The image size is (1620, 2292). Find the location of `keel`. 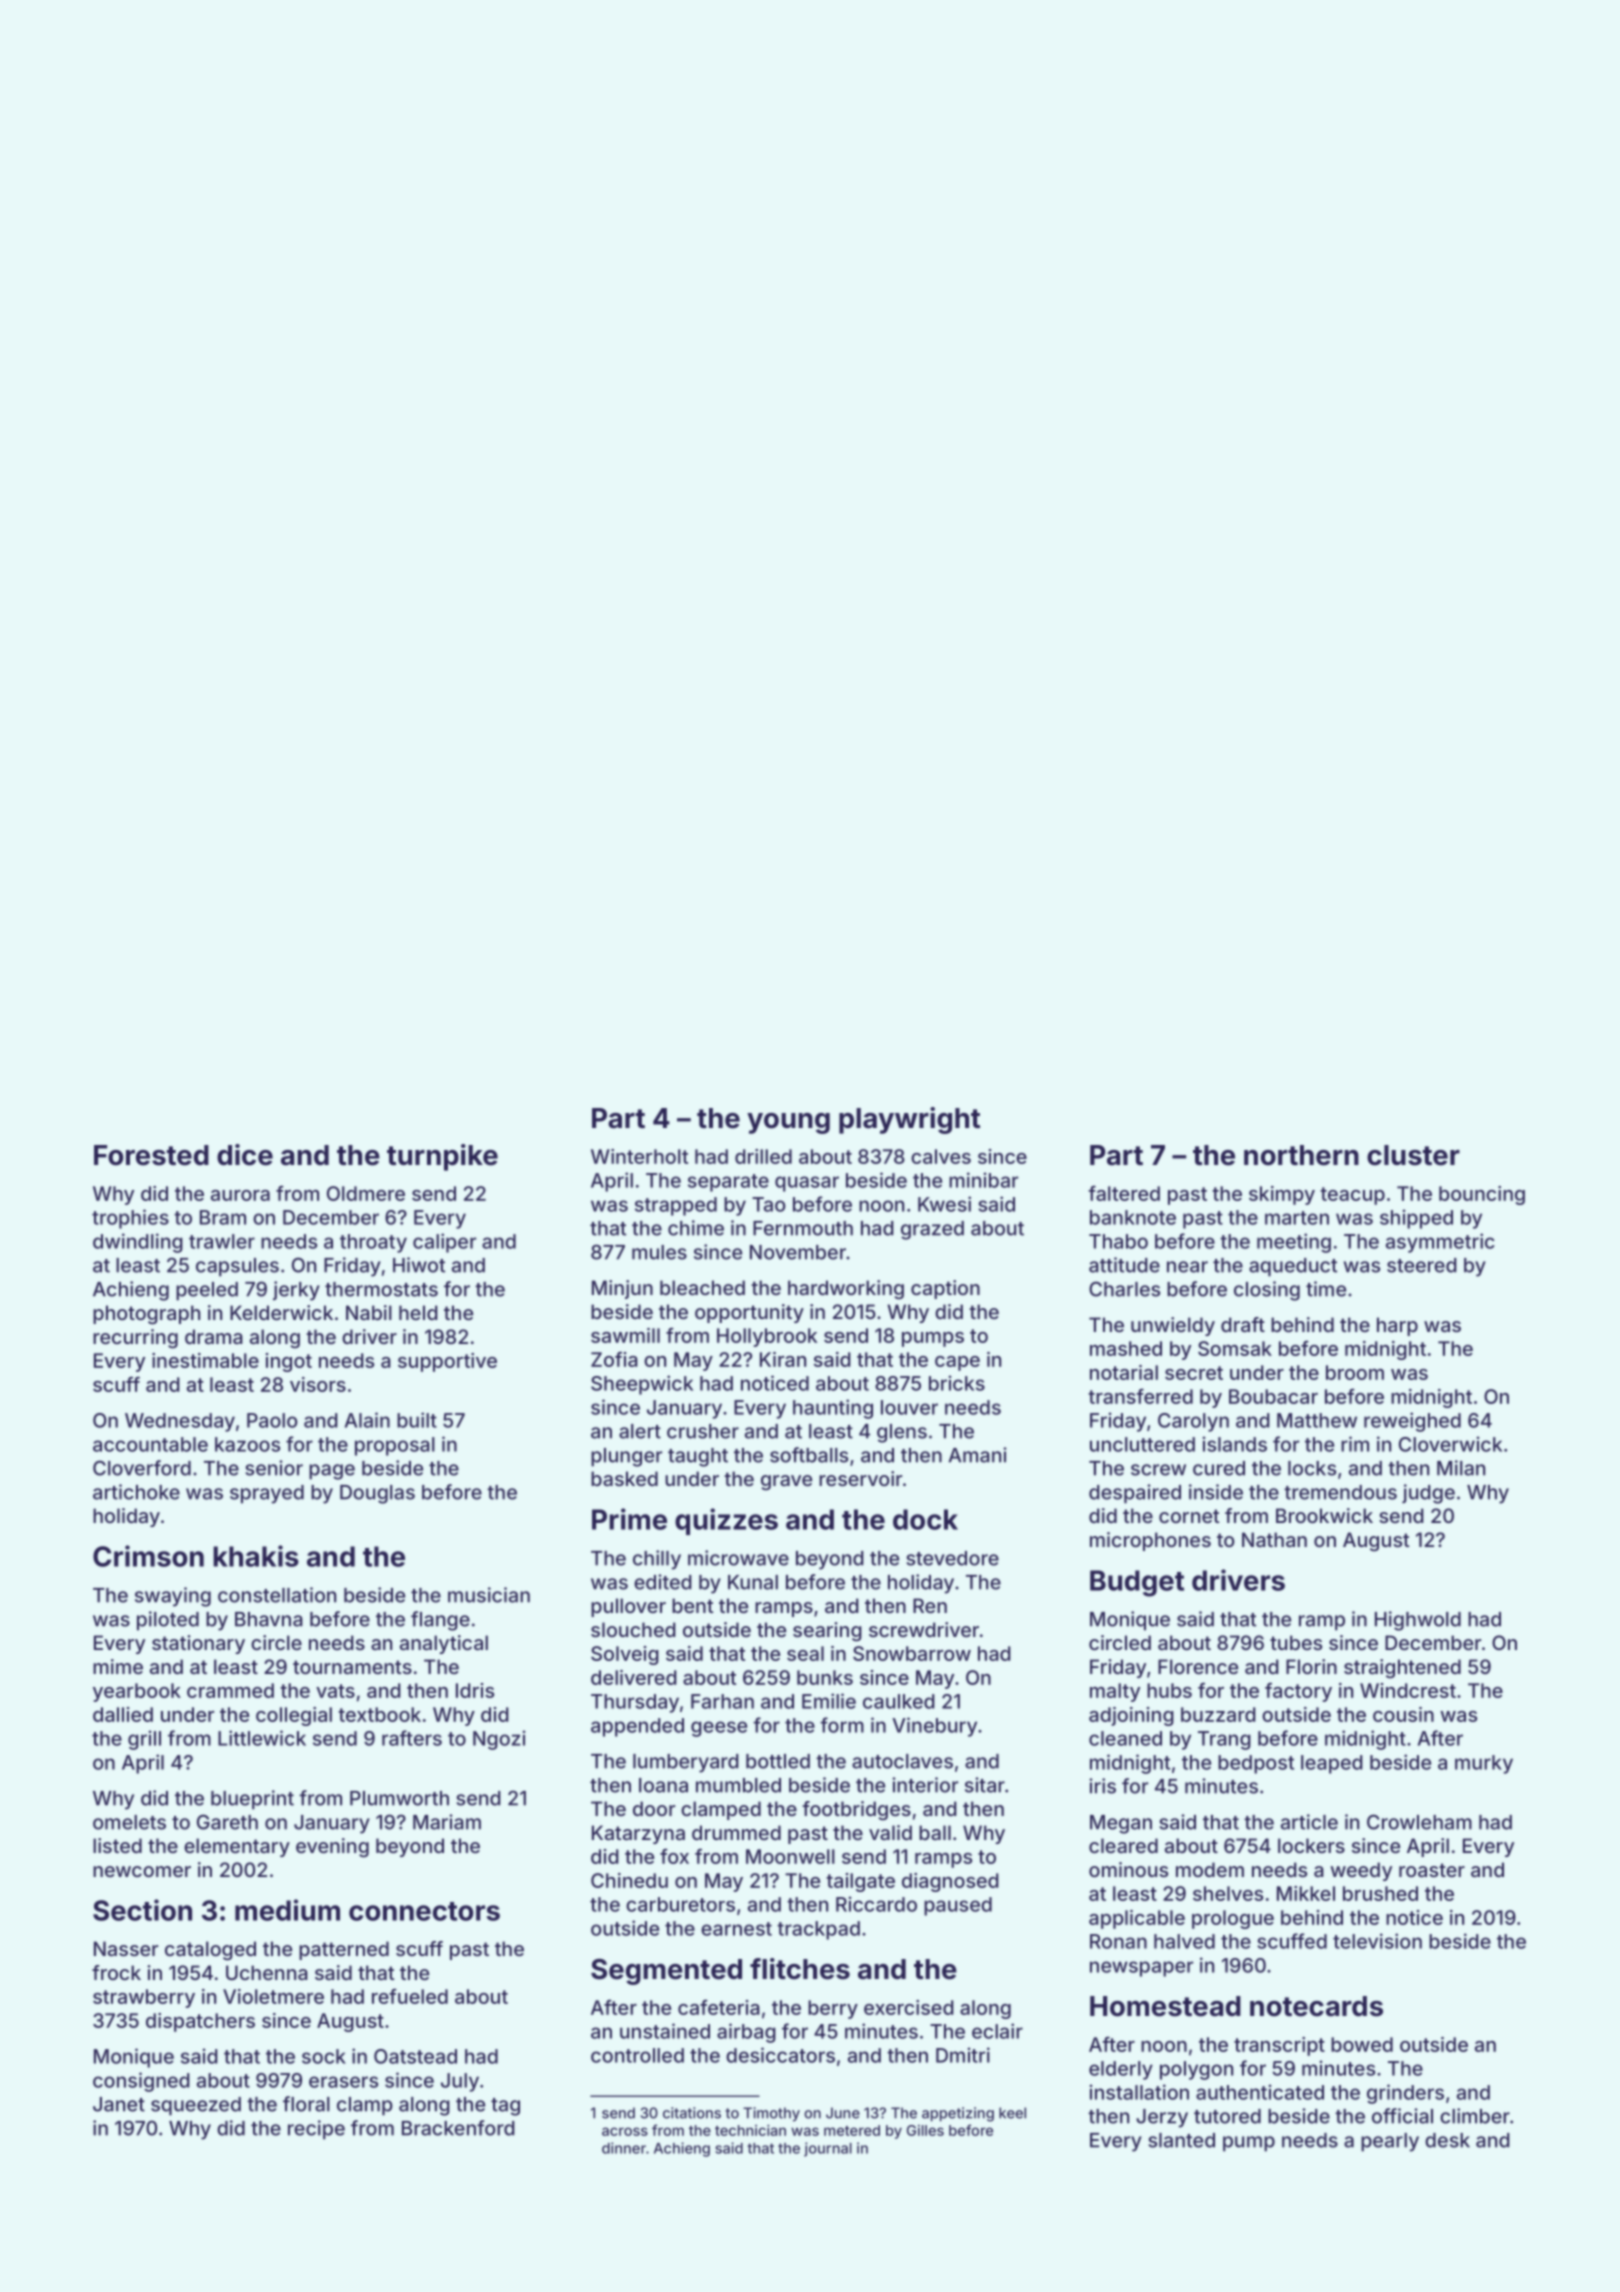

keel is located at coordinates (1012, 2113).
